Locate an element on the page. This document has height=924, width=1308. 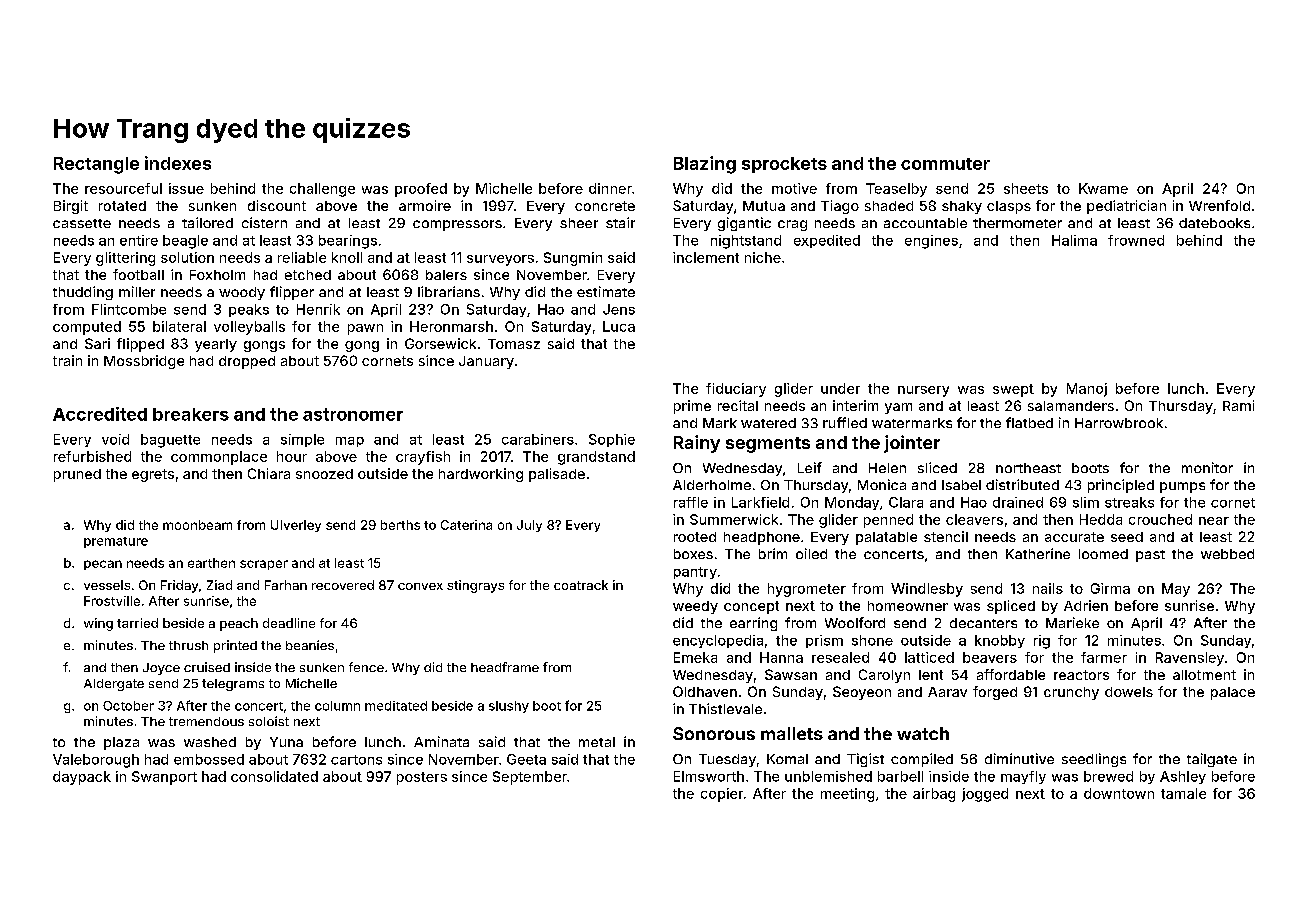
Sophie is located at coordinates (612, 440).
